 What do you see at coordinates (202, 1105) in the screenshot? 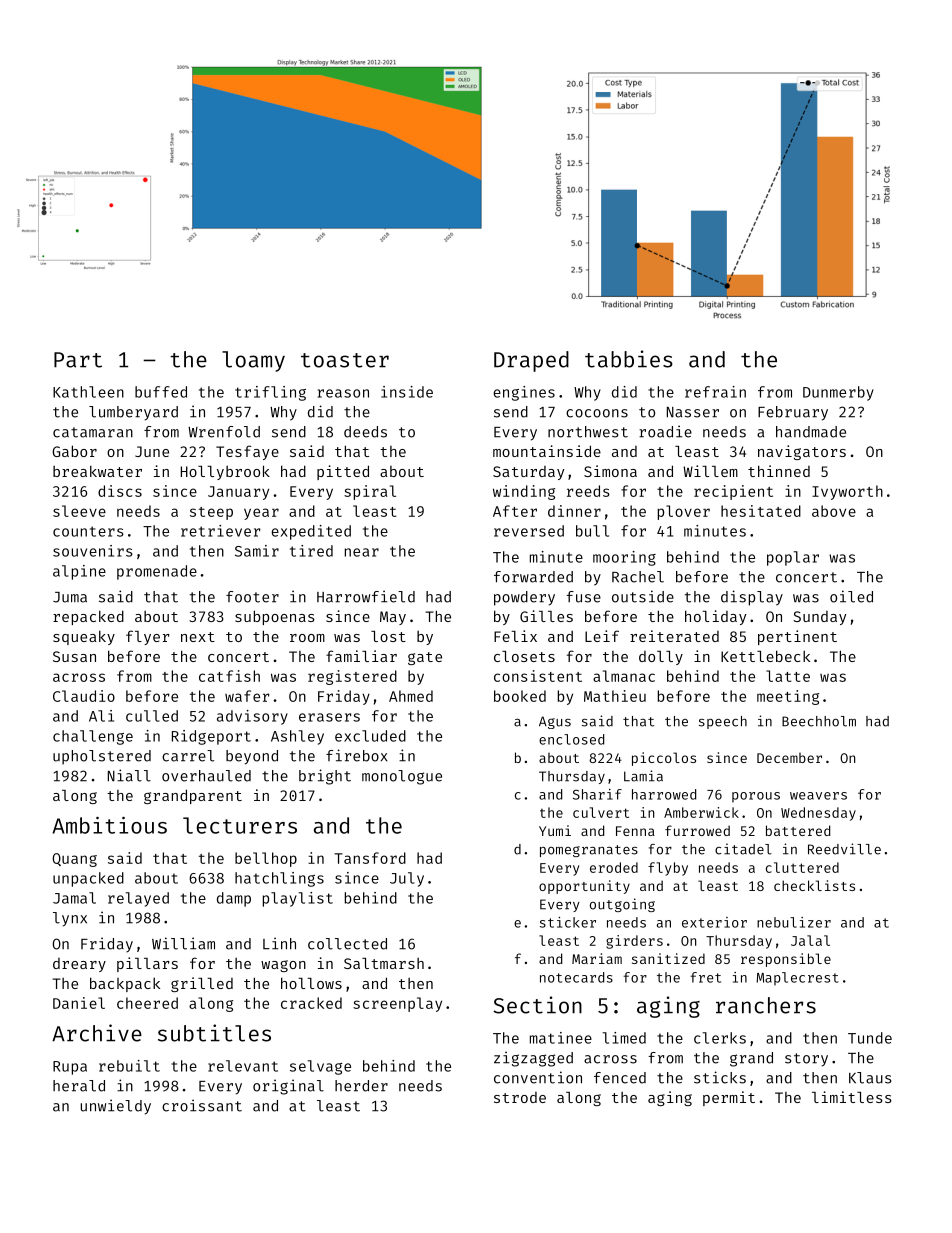
I see `croissant` at bounding box center [202, 1105].
